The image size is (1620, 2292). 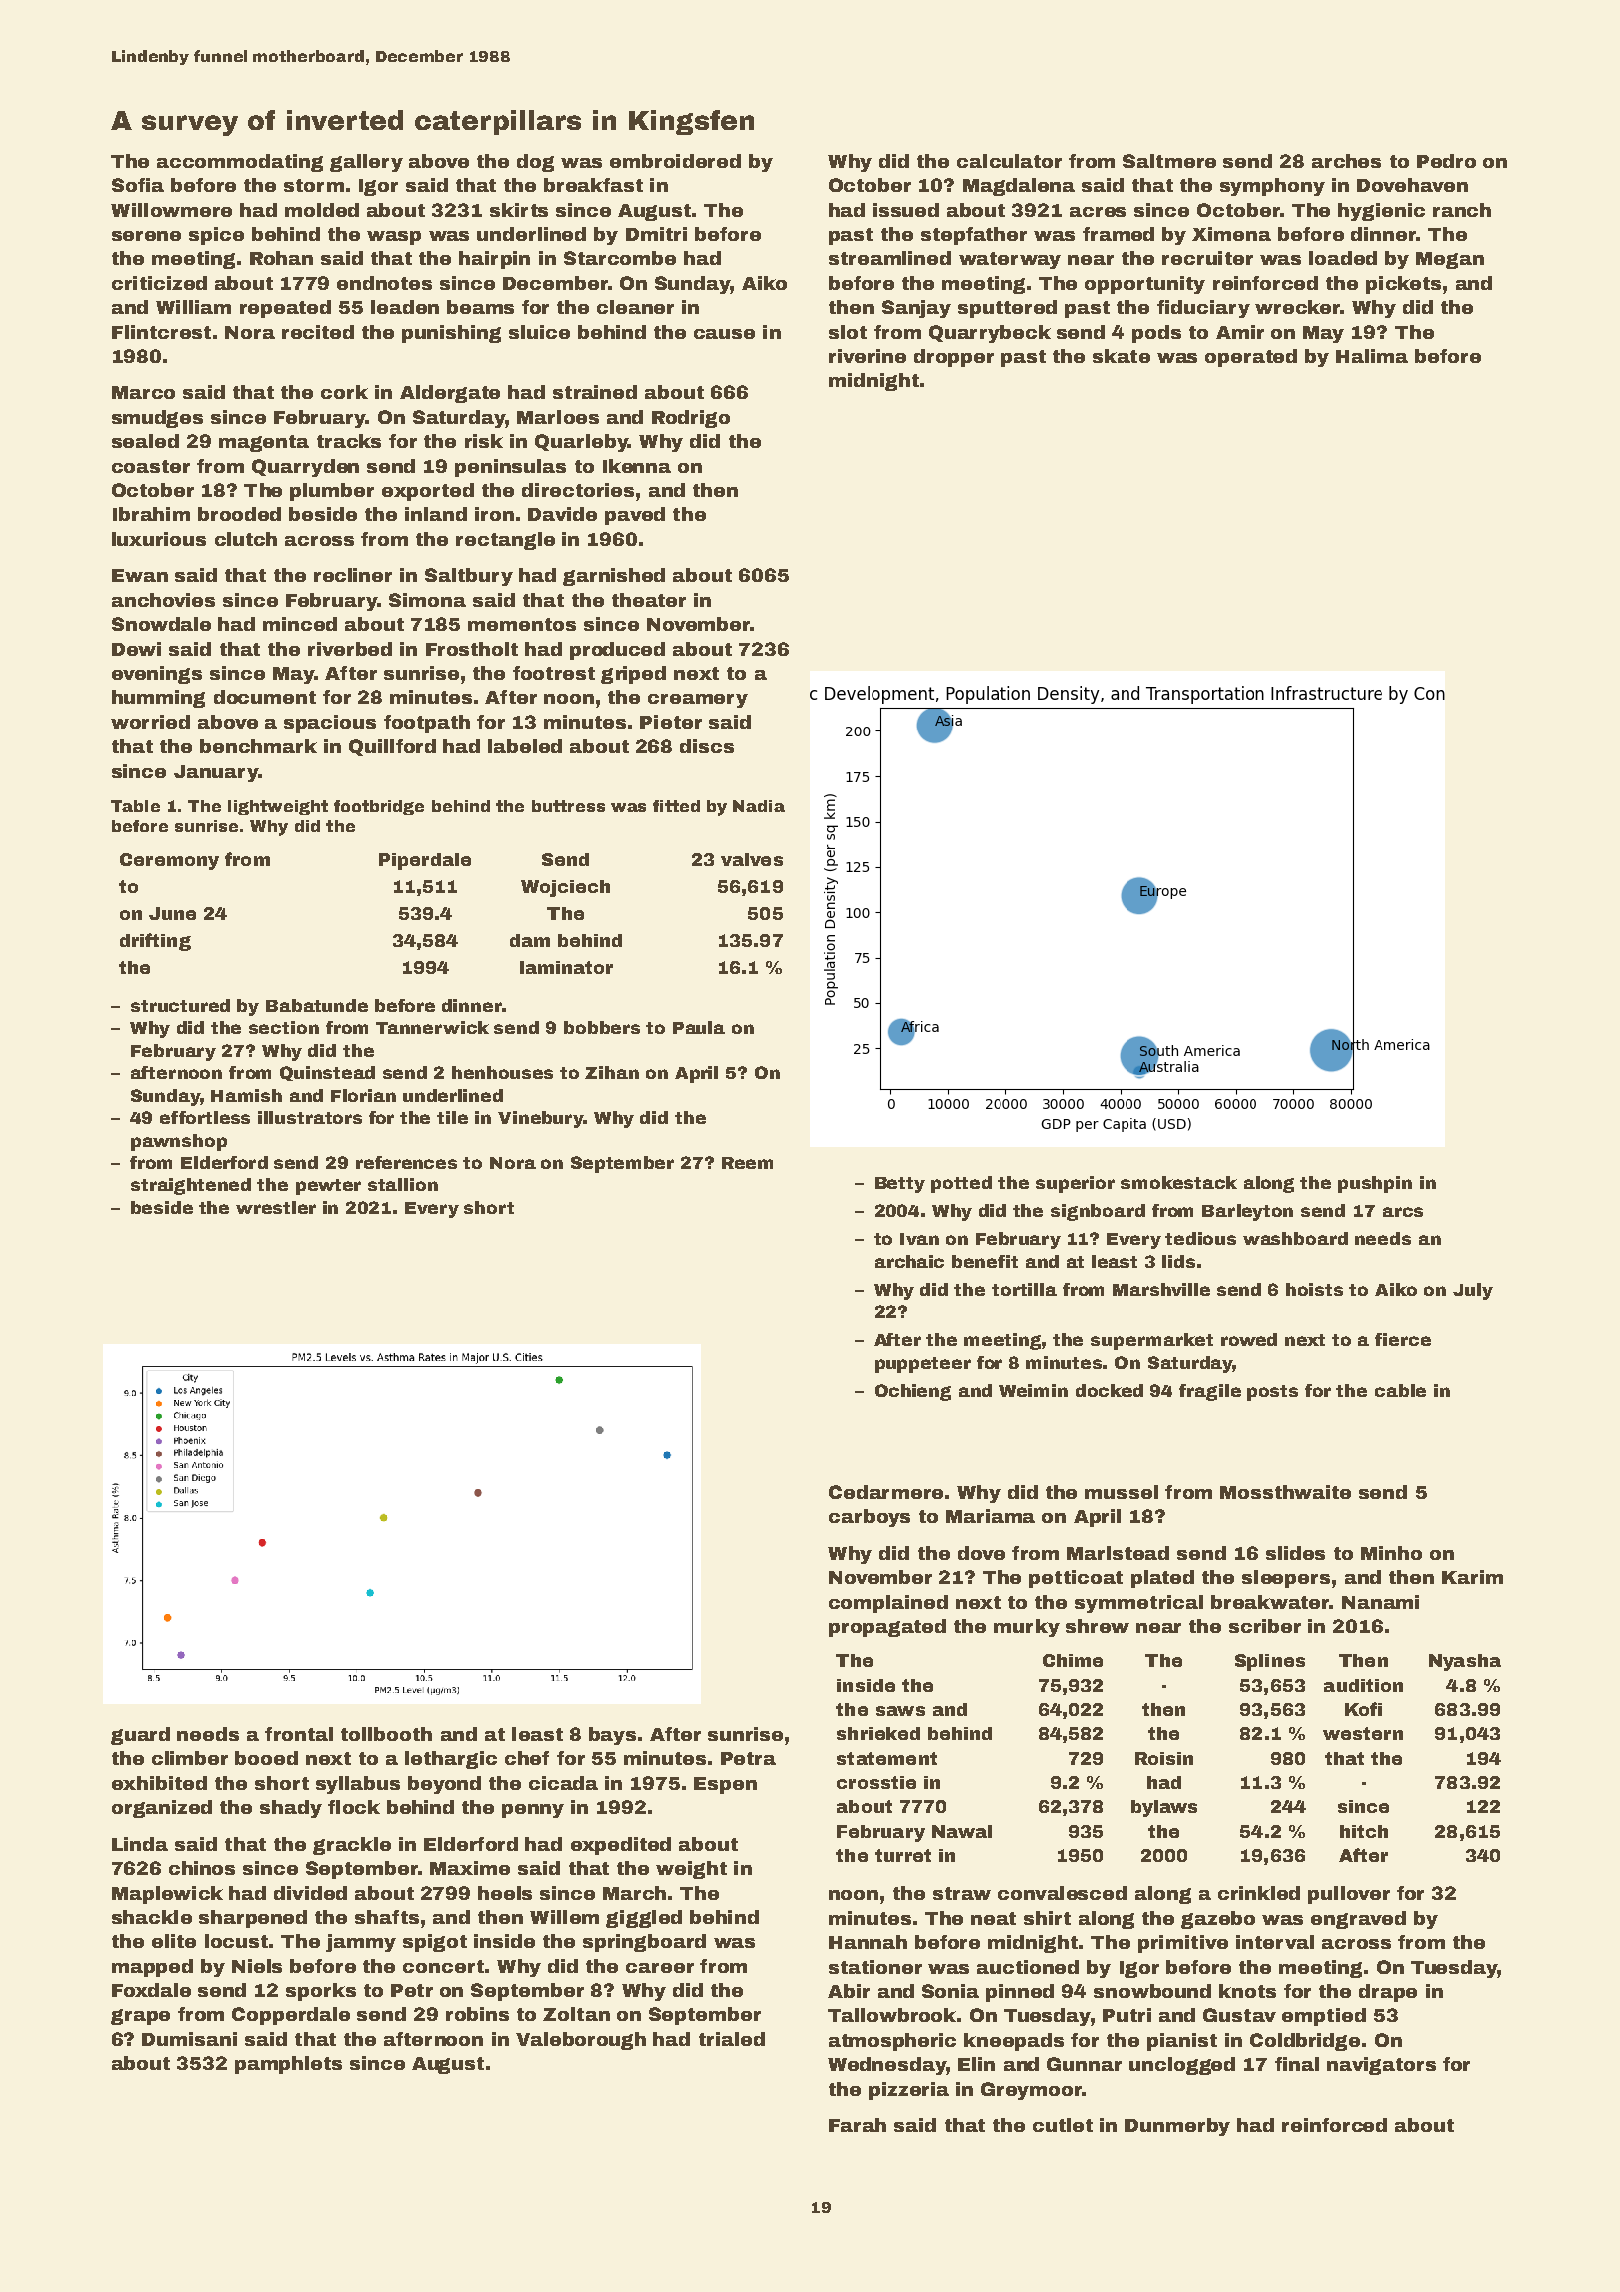 What do you see at coordinates (427, 600) in the screenshot?
I see `Simona` at bounding box center [427, 600].
